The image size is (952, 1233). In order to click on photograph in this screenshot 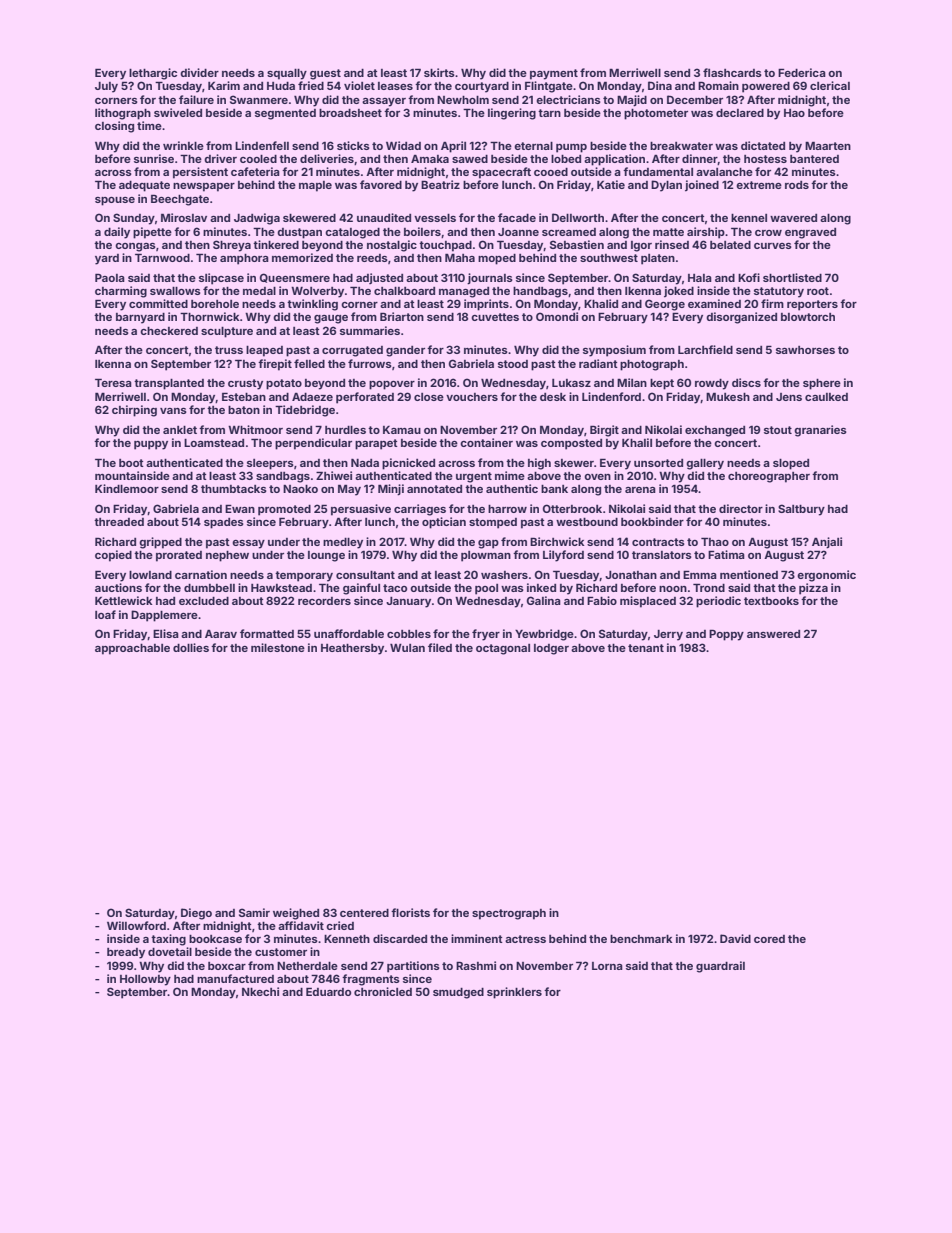, I will do `click(652, 365)`.
